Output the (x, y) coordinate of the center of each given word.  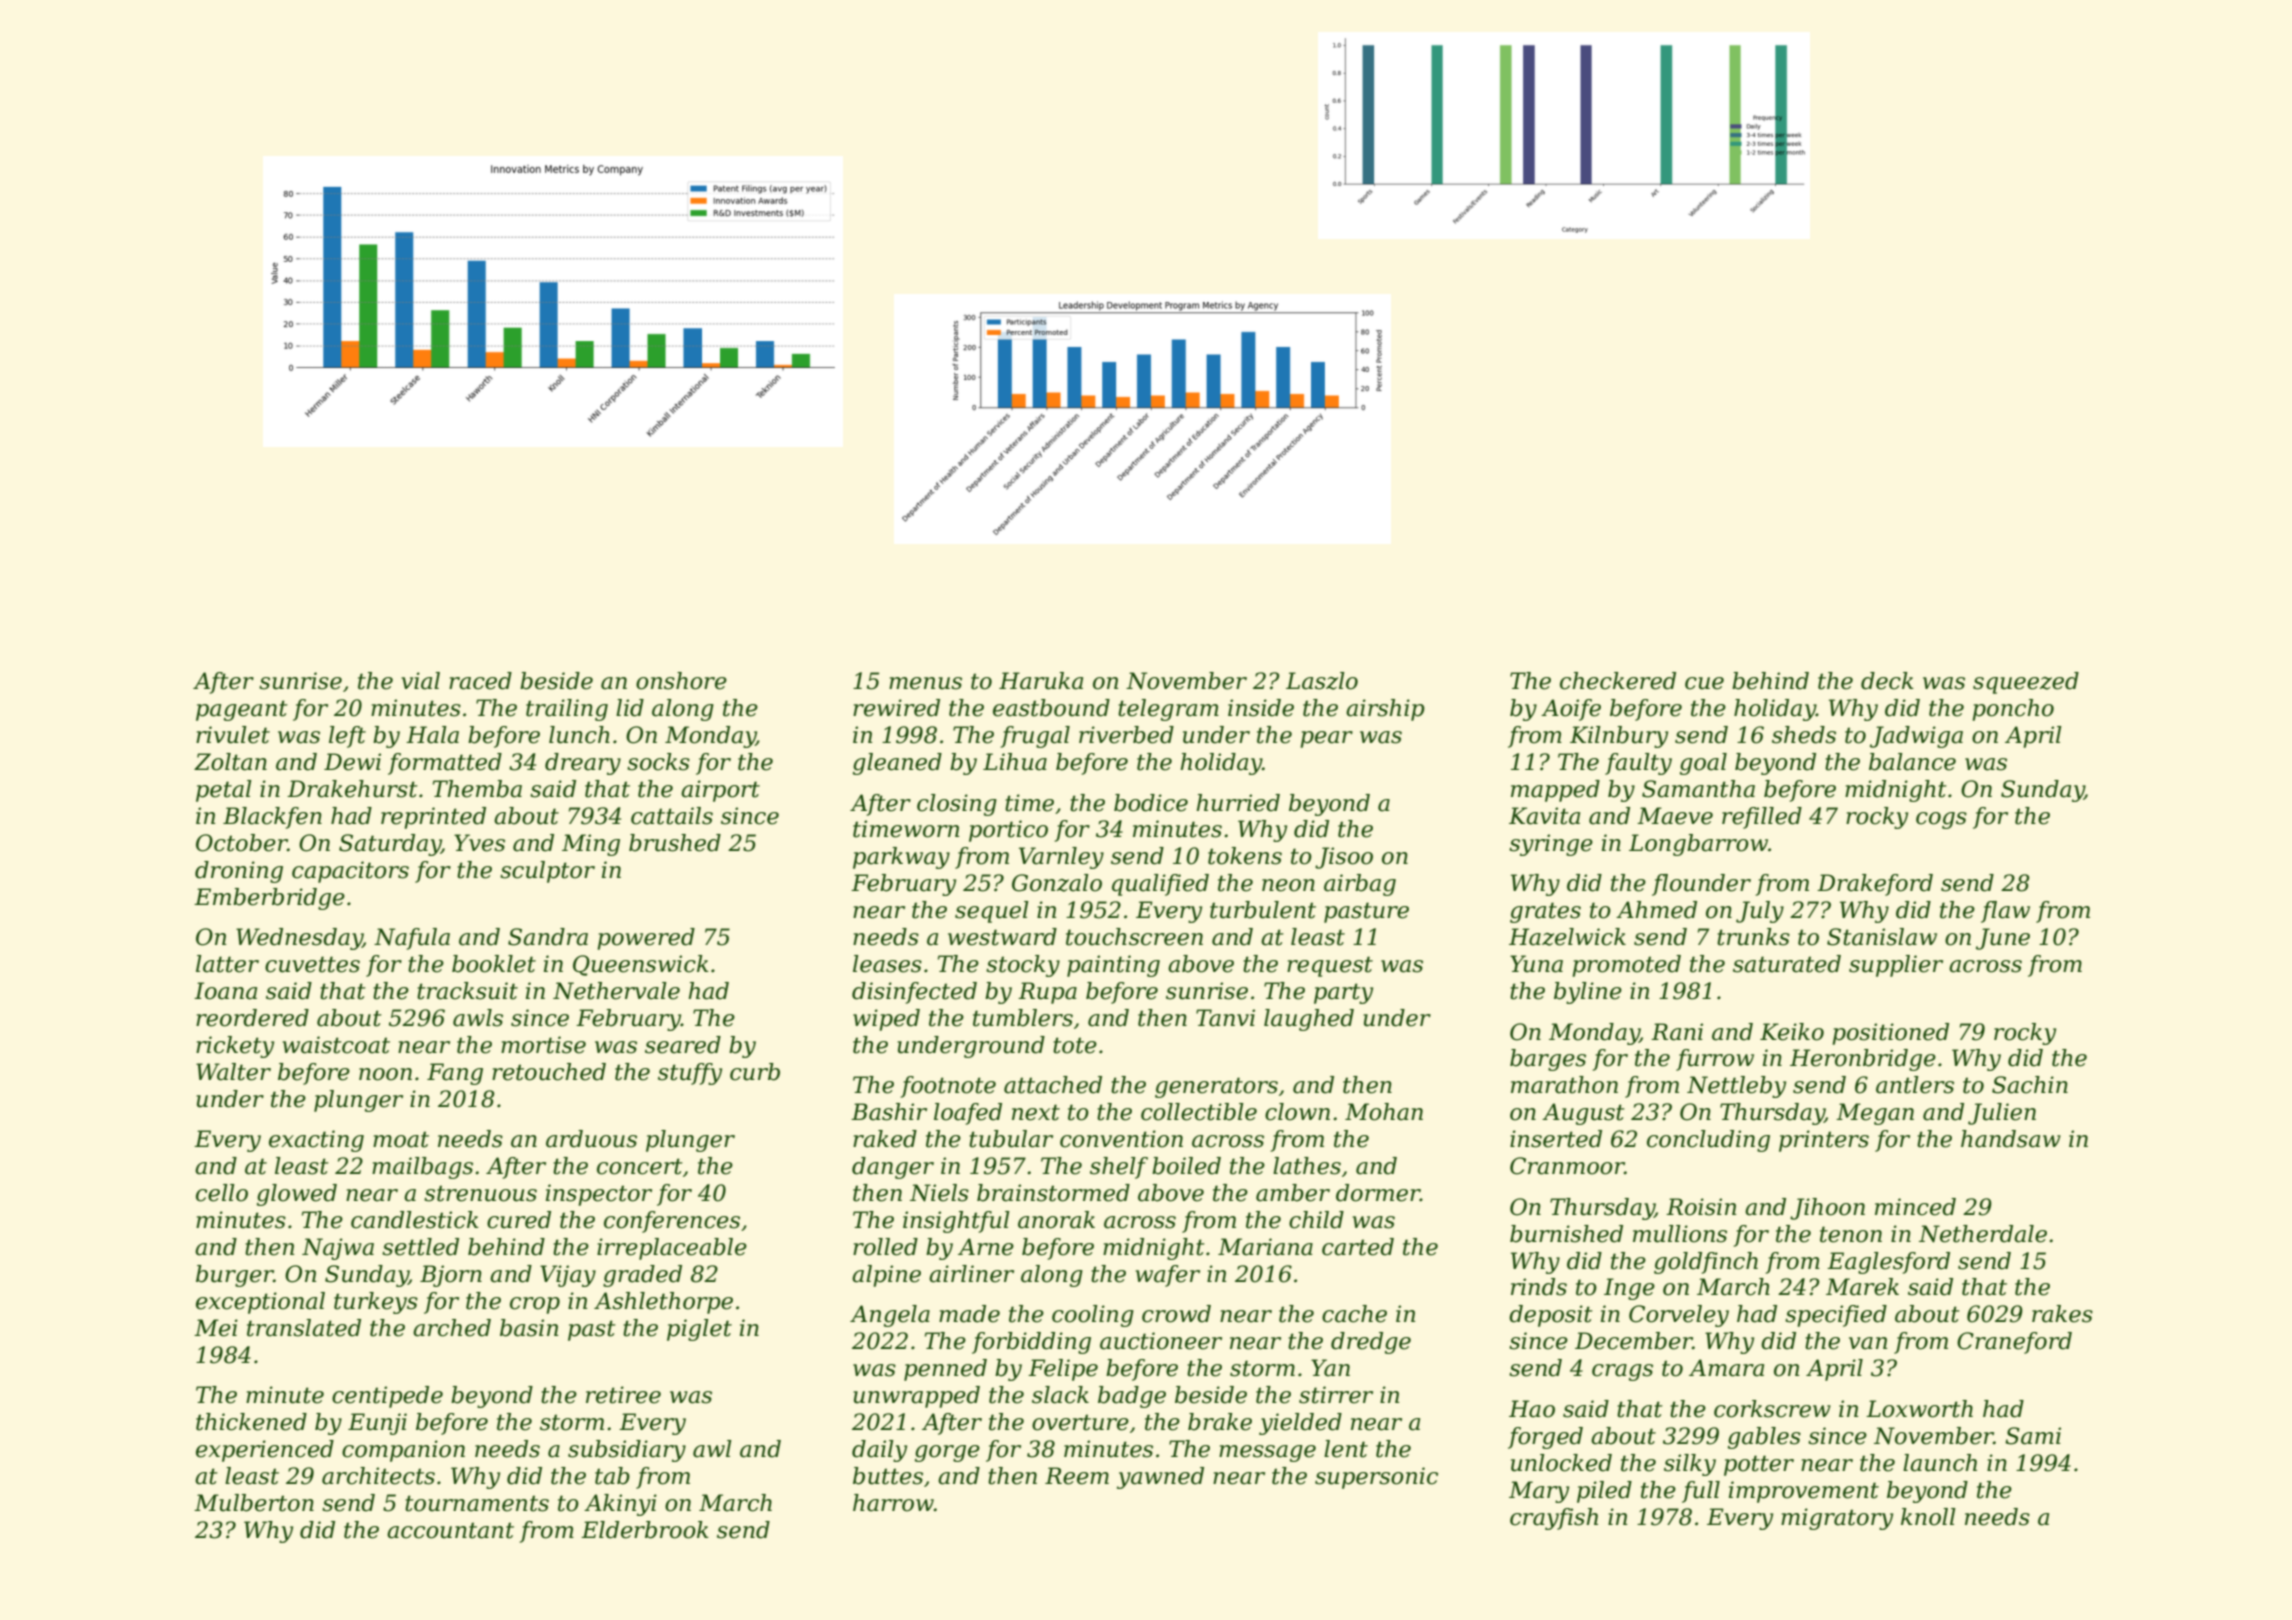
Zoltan (230, 762)
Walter (233, 1072)
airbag (1360, 885)
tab (612, 1476)
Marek (1862, 1287)
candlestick (415, 1220)
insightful (956, 1222)
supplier (1896, 966)
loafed (968, 1114)
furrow (1715, 1060)
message (1267, 1453)
